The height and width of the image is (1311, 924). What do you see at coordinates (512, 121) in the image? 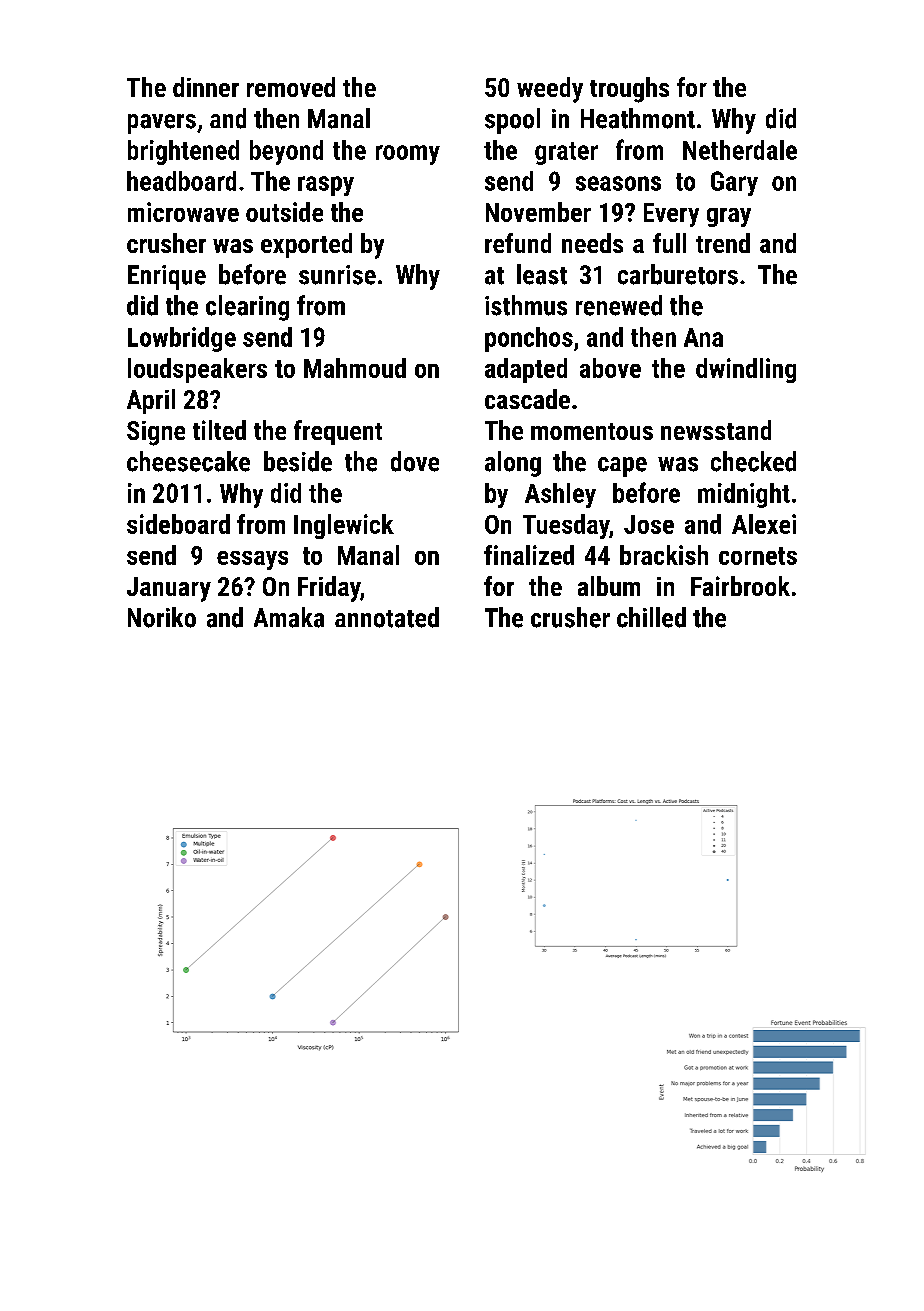
I see `spool` at bounding box center [512, 121].
